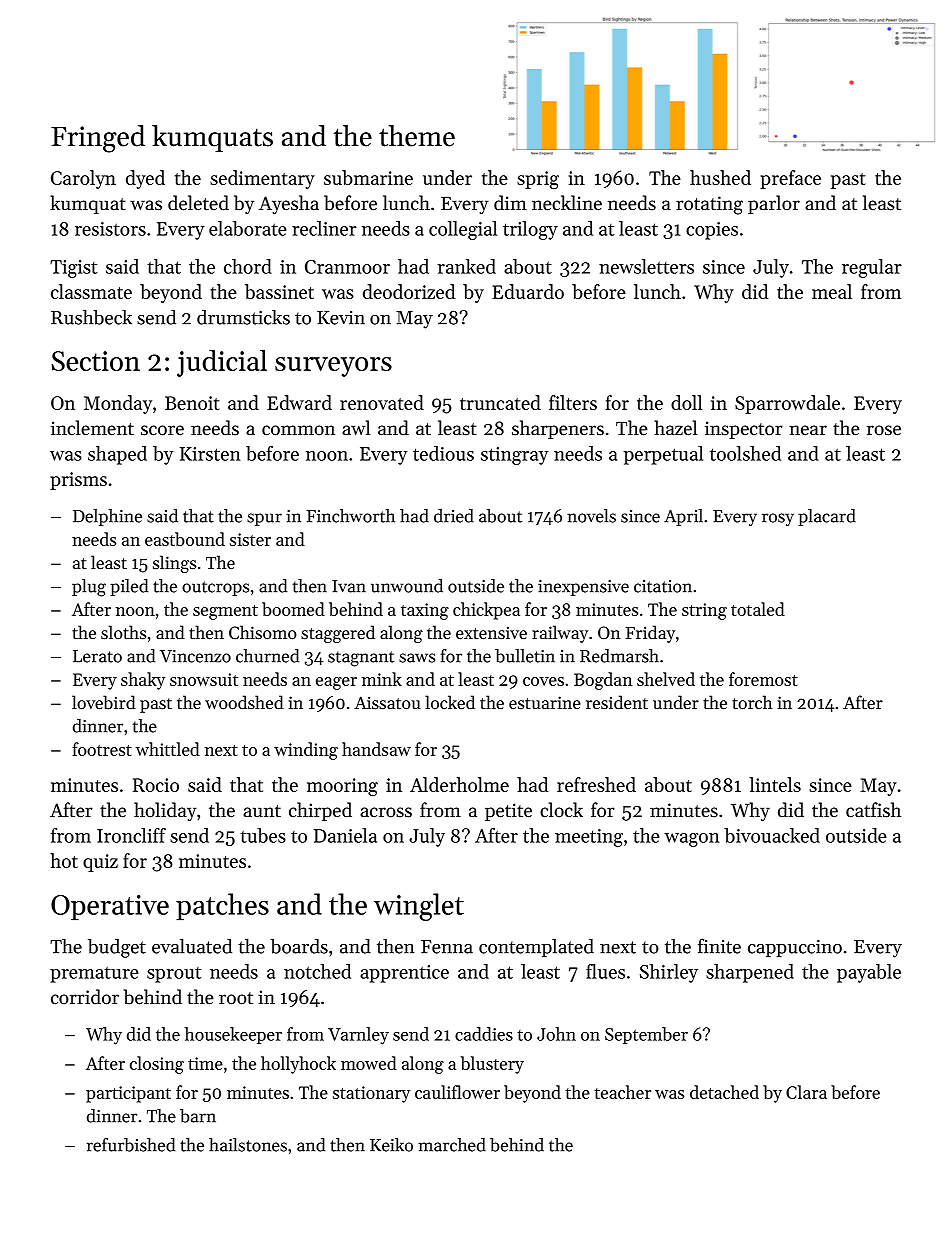 The height and width of the document is (1233, 952). Describe the element at coordinates (583, 588) in the document. I see `inexpensive` at that location.
